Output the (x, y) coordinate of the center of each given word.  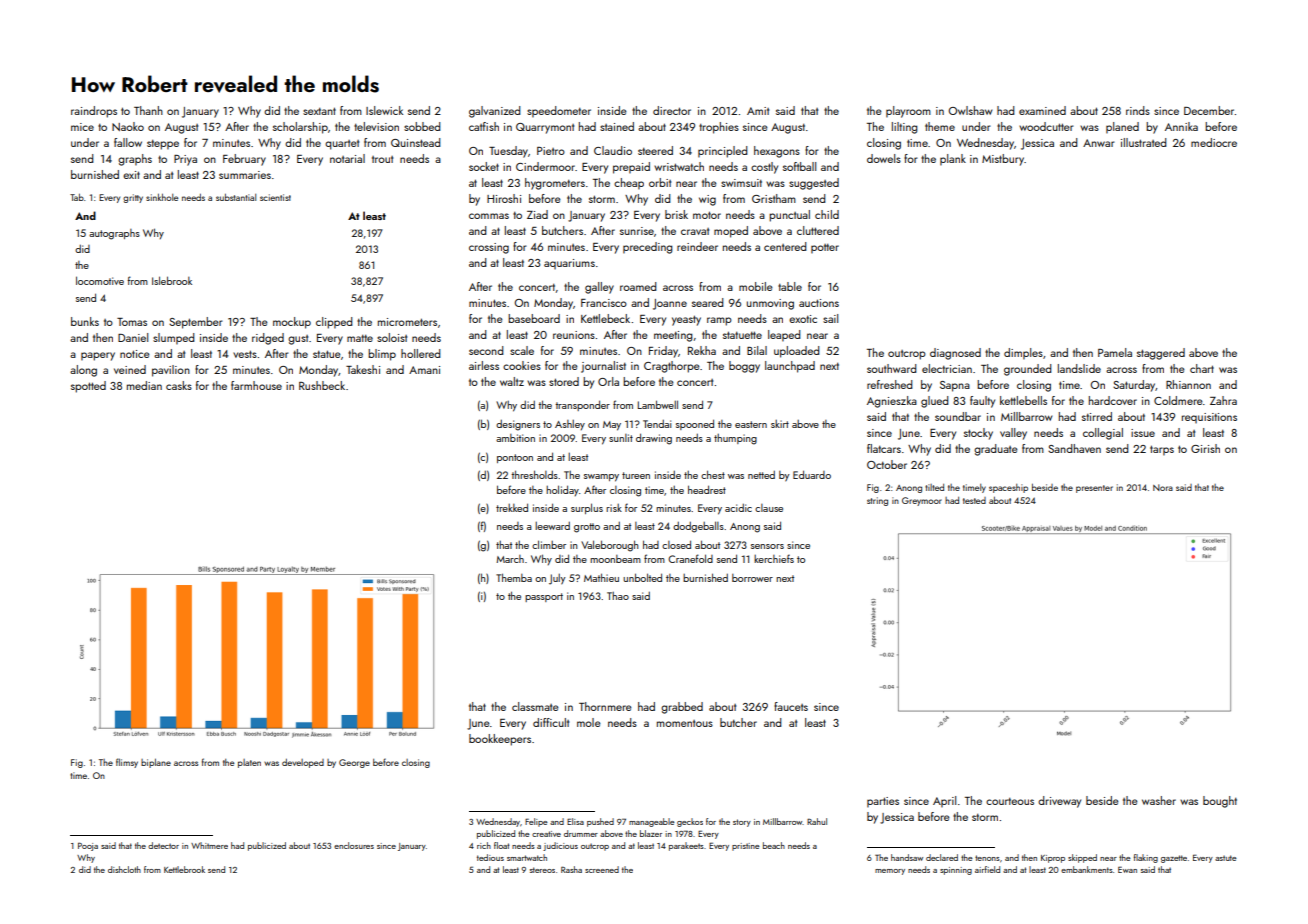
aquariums (569, 264)
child (827, 214)
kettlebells (1023, 400)
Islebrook (172, 280)
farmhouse (256, 385)
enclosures (354, 845)
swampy (601, 478)
